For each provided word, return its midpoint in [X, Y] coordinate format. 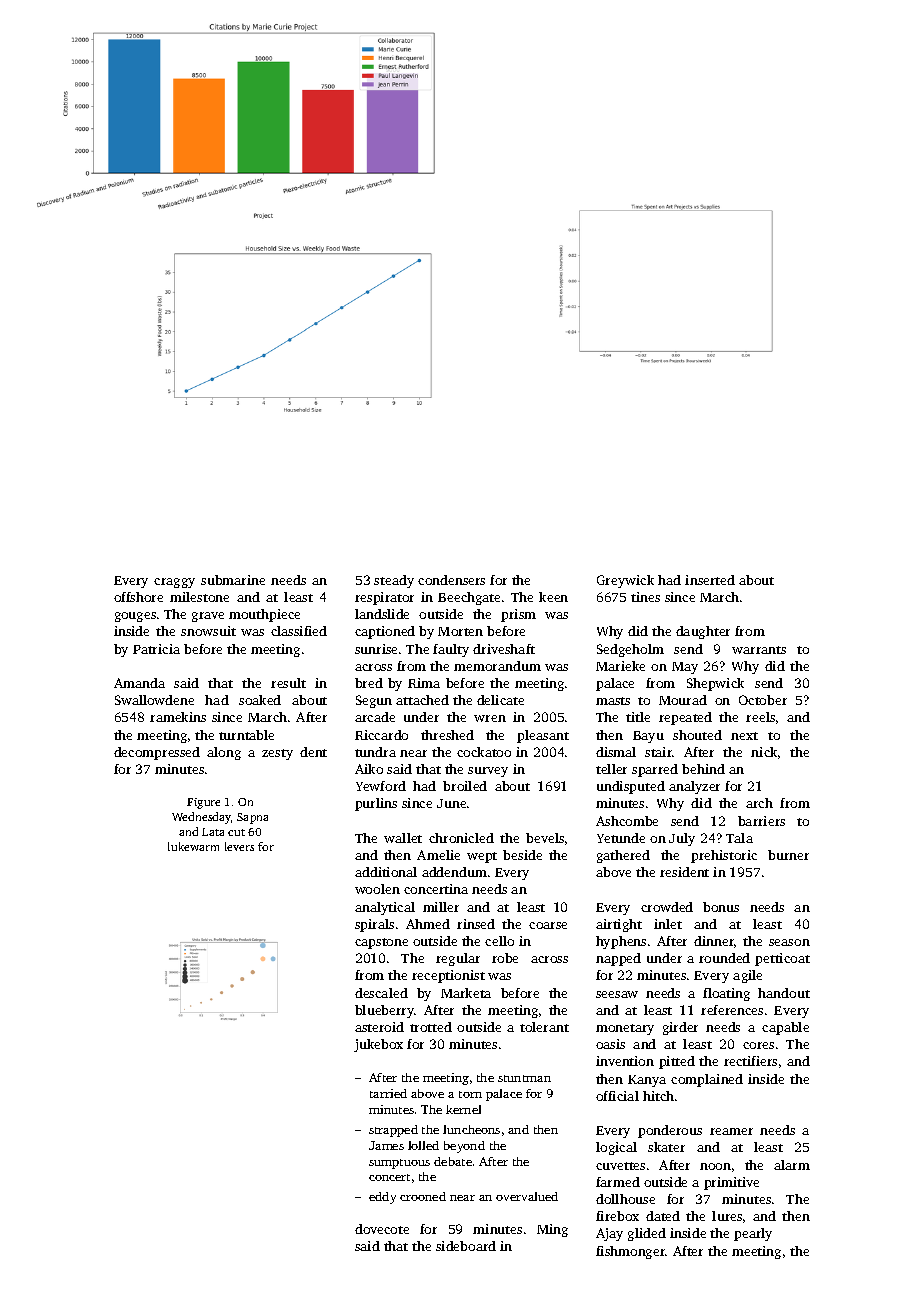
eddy [382, 1198]
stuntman [524, 1078]
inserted [710, 580]
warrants [759, 650]
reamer [731, 1131]
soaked [260, 700]
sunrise [376, 649]
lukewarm [193, 846]
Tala [739, 838]
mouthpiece [264, 615]
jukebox [378, 1045]
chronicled [461, 838]
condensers [451, 580]
